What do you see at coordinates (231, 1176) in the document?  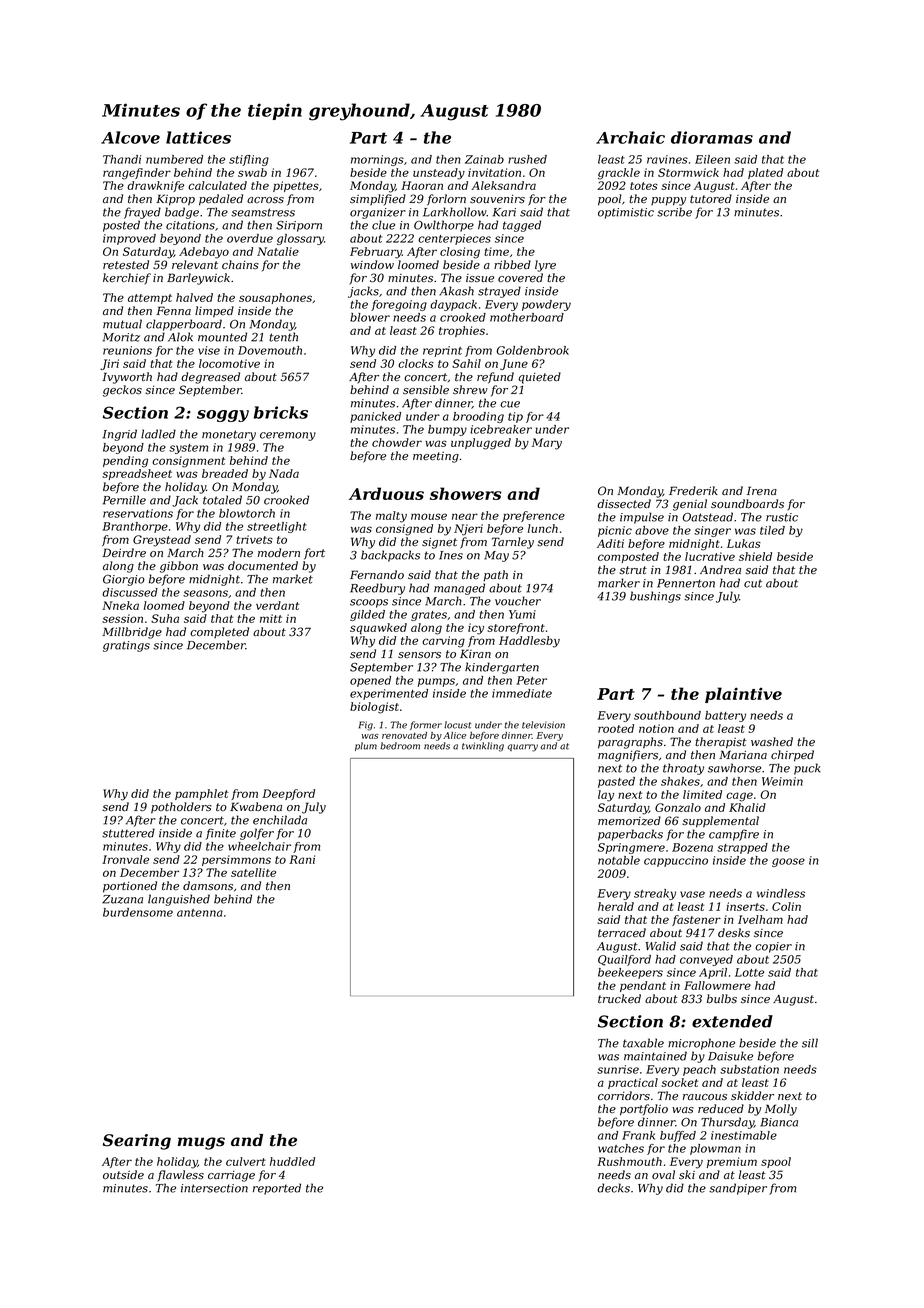 I see `carriage` at bounding box center [231, 1176].
